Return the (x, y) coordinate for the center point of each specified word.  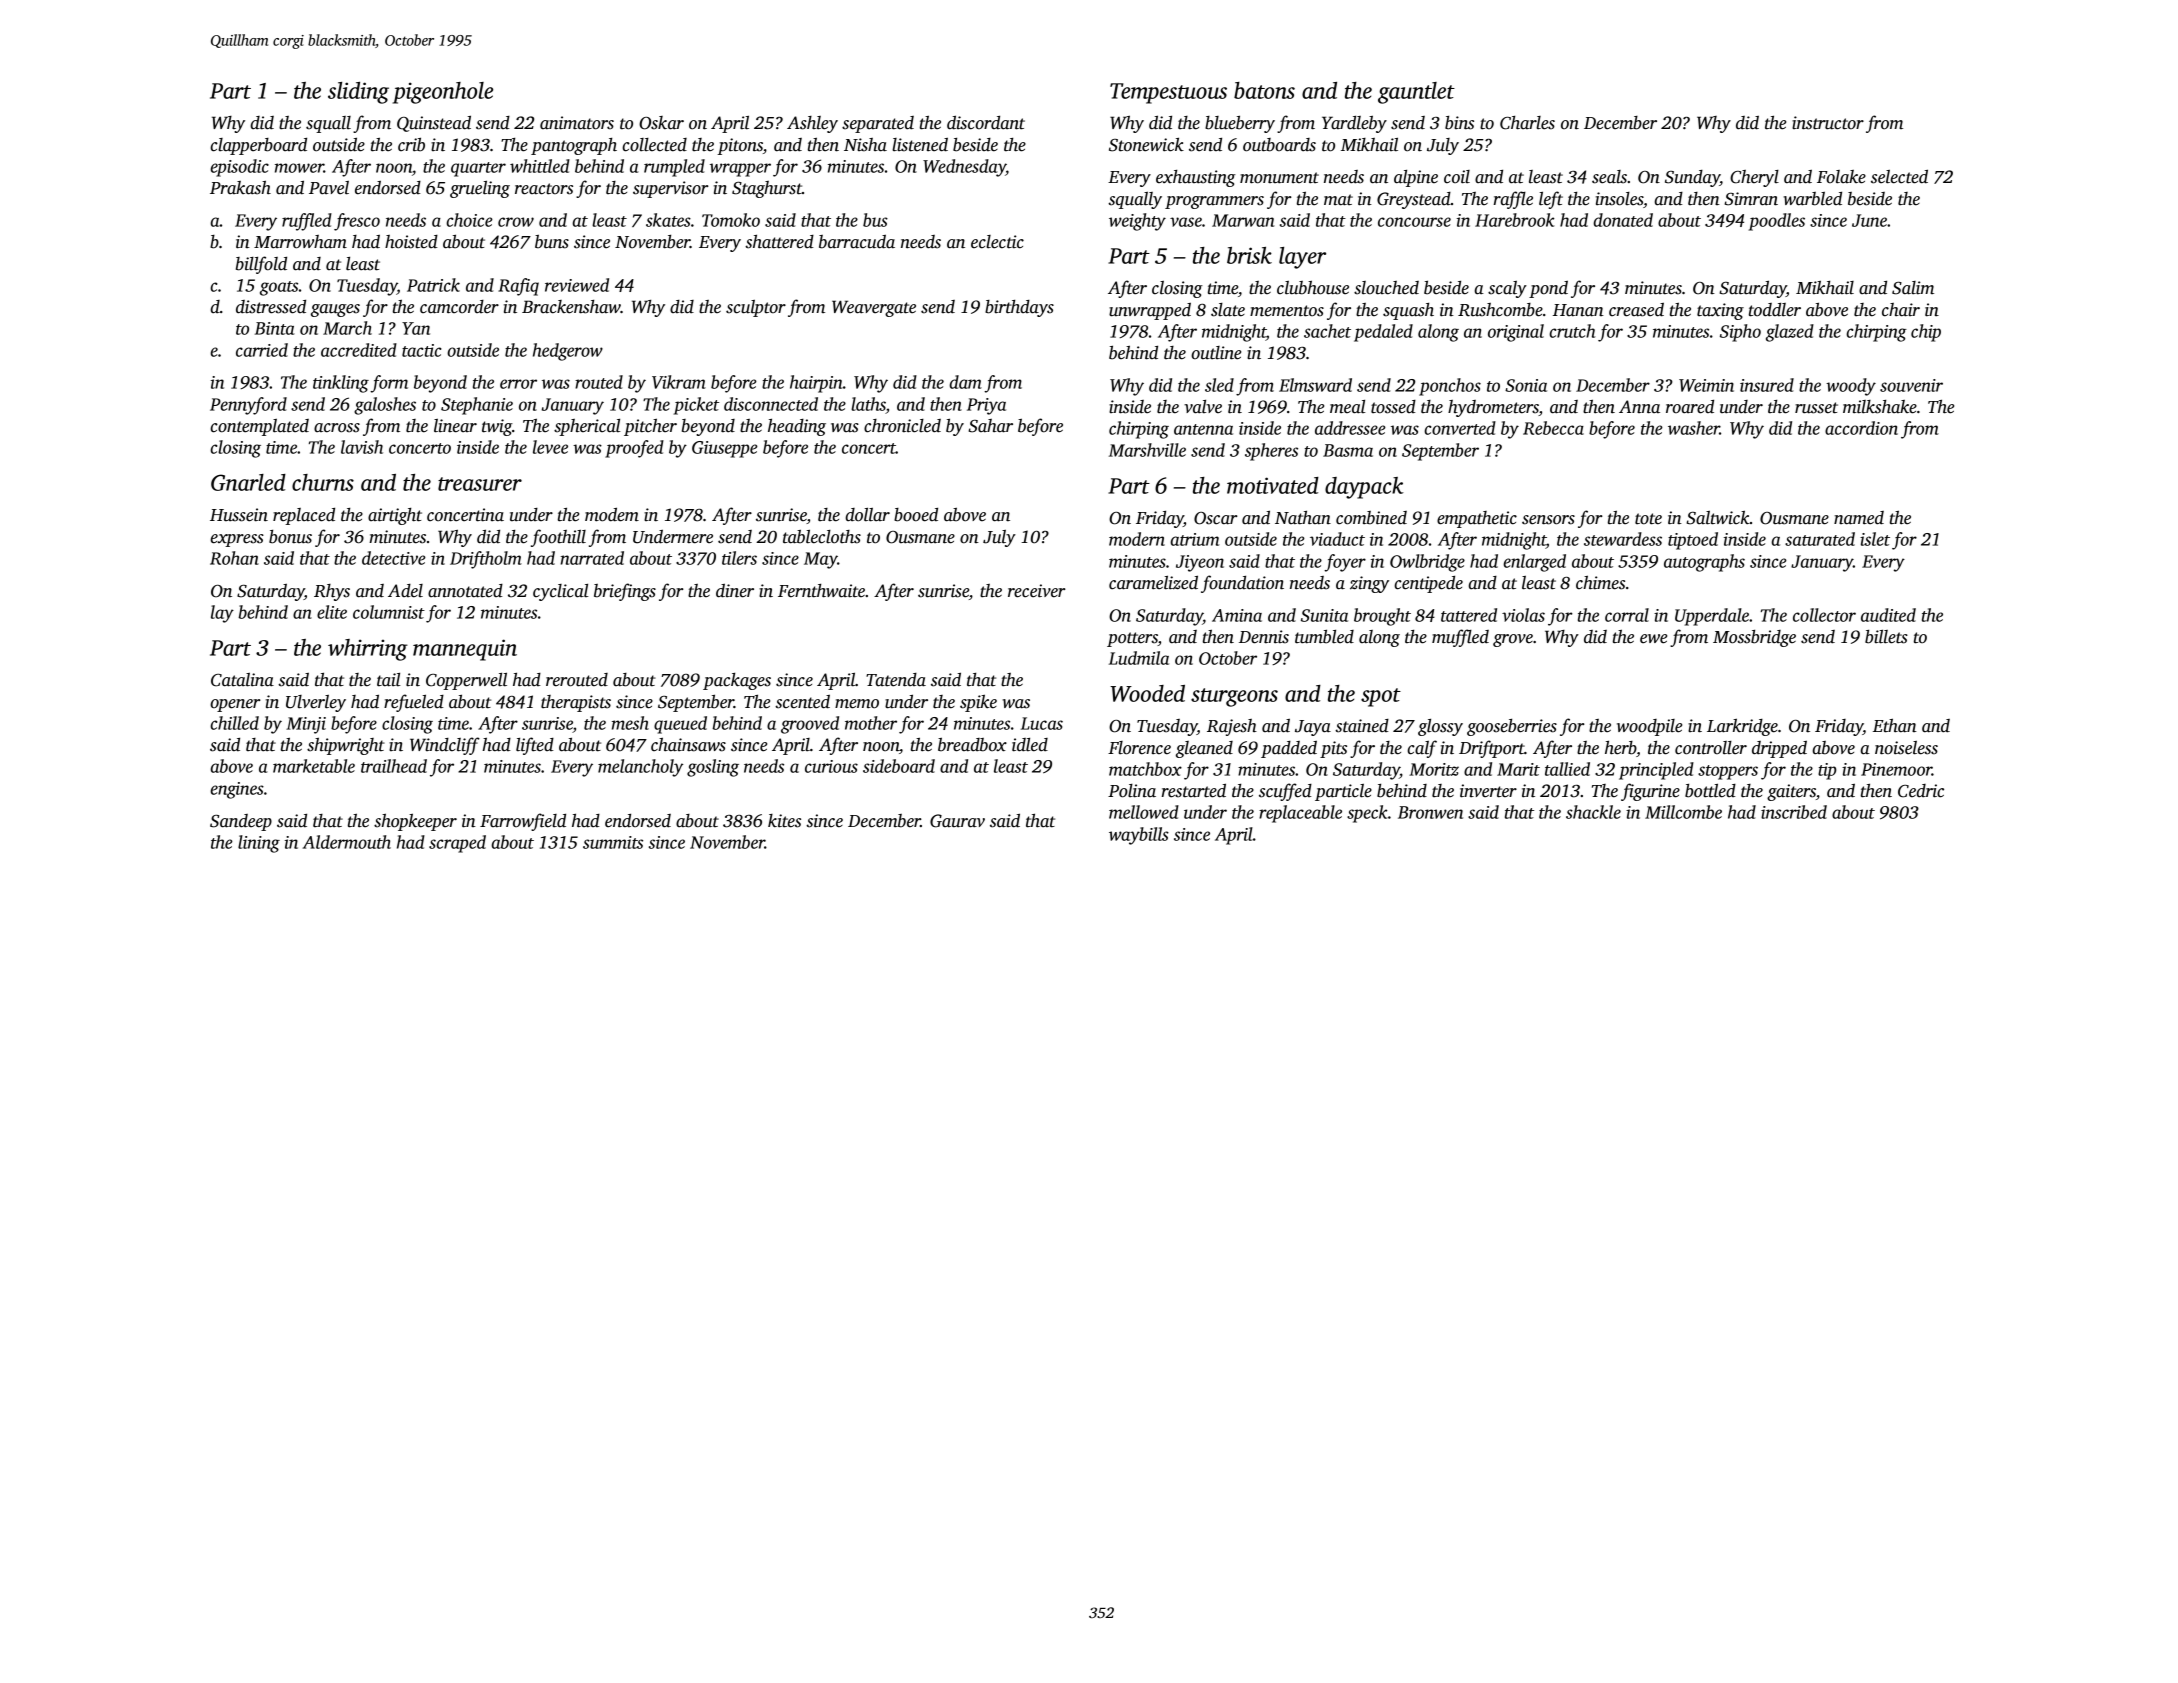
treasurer (480, 484)
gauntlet (1416, 93)
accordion (1861, 428)
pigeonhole (443, 93)
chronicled (902, 426)
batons (1264, 90)
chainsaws (688, 744)
